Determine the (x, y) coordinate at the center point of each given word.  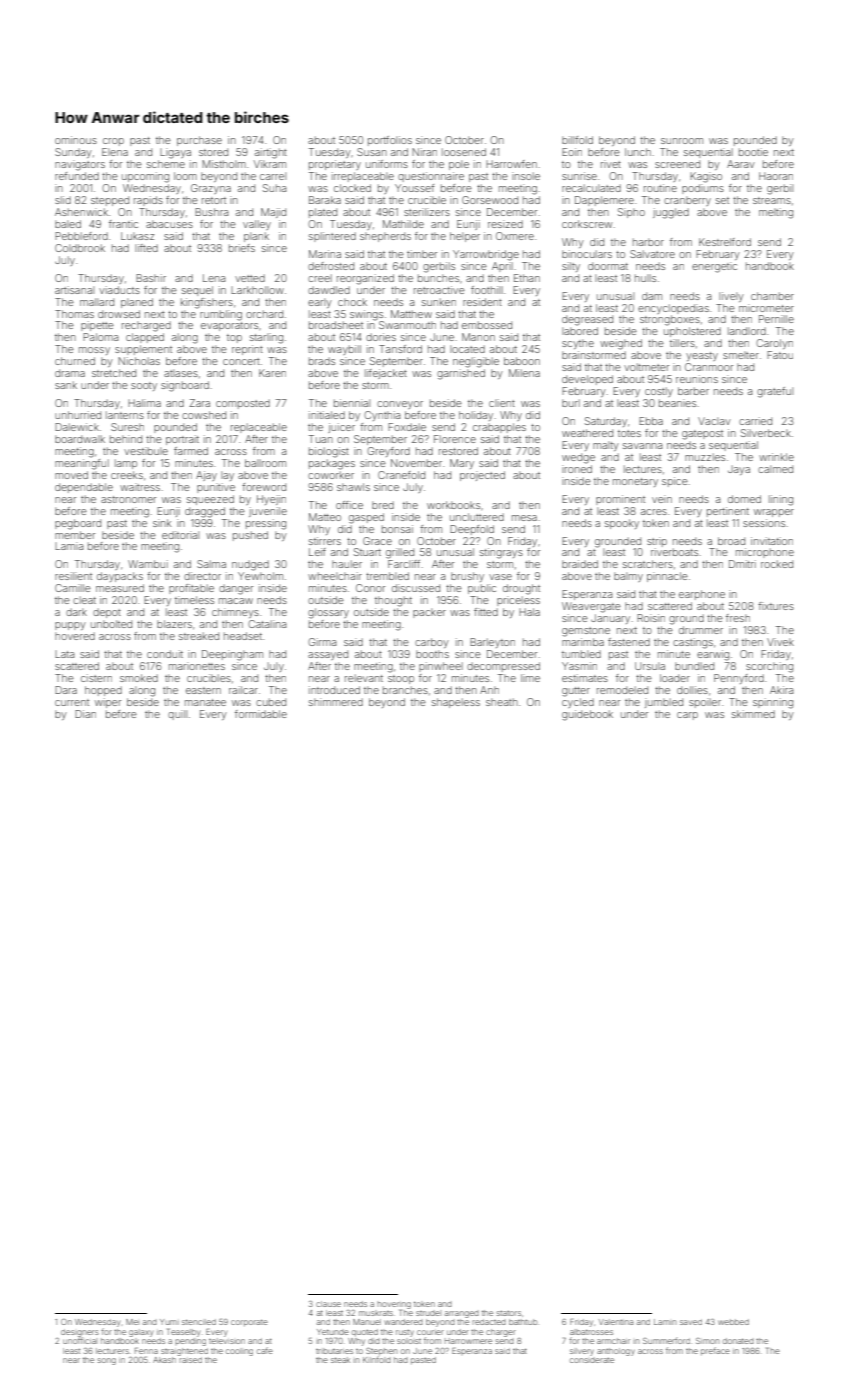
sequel (197, 291)
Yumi (169, 1322)
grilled (400, 553)
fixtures (776, 606)
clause (328, 1304)
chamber (772, 296)
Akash (164, 1360)
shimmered (336, 702)
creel (320, 278)
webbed (733, 1322)
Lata (64, 654)
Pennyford (739, 679)
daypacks (120, 577)
